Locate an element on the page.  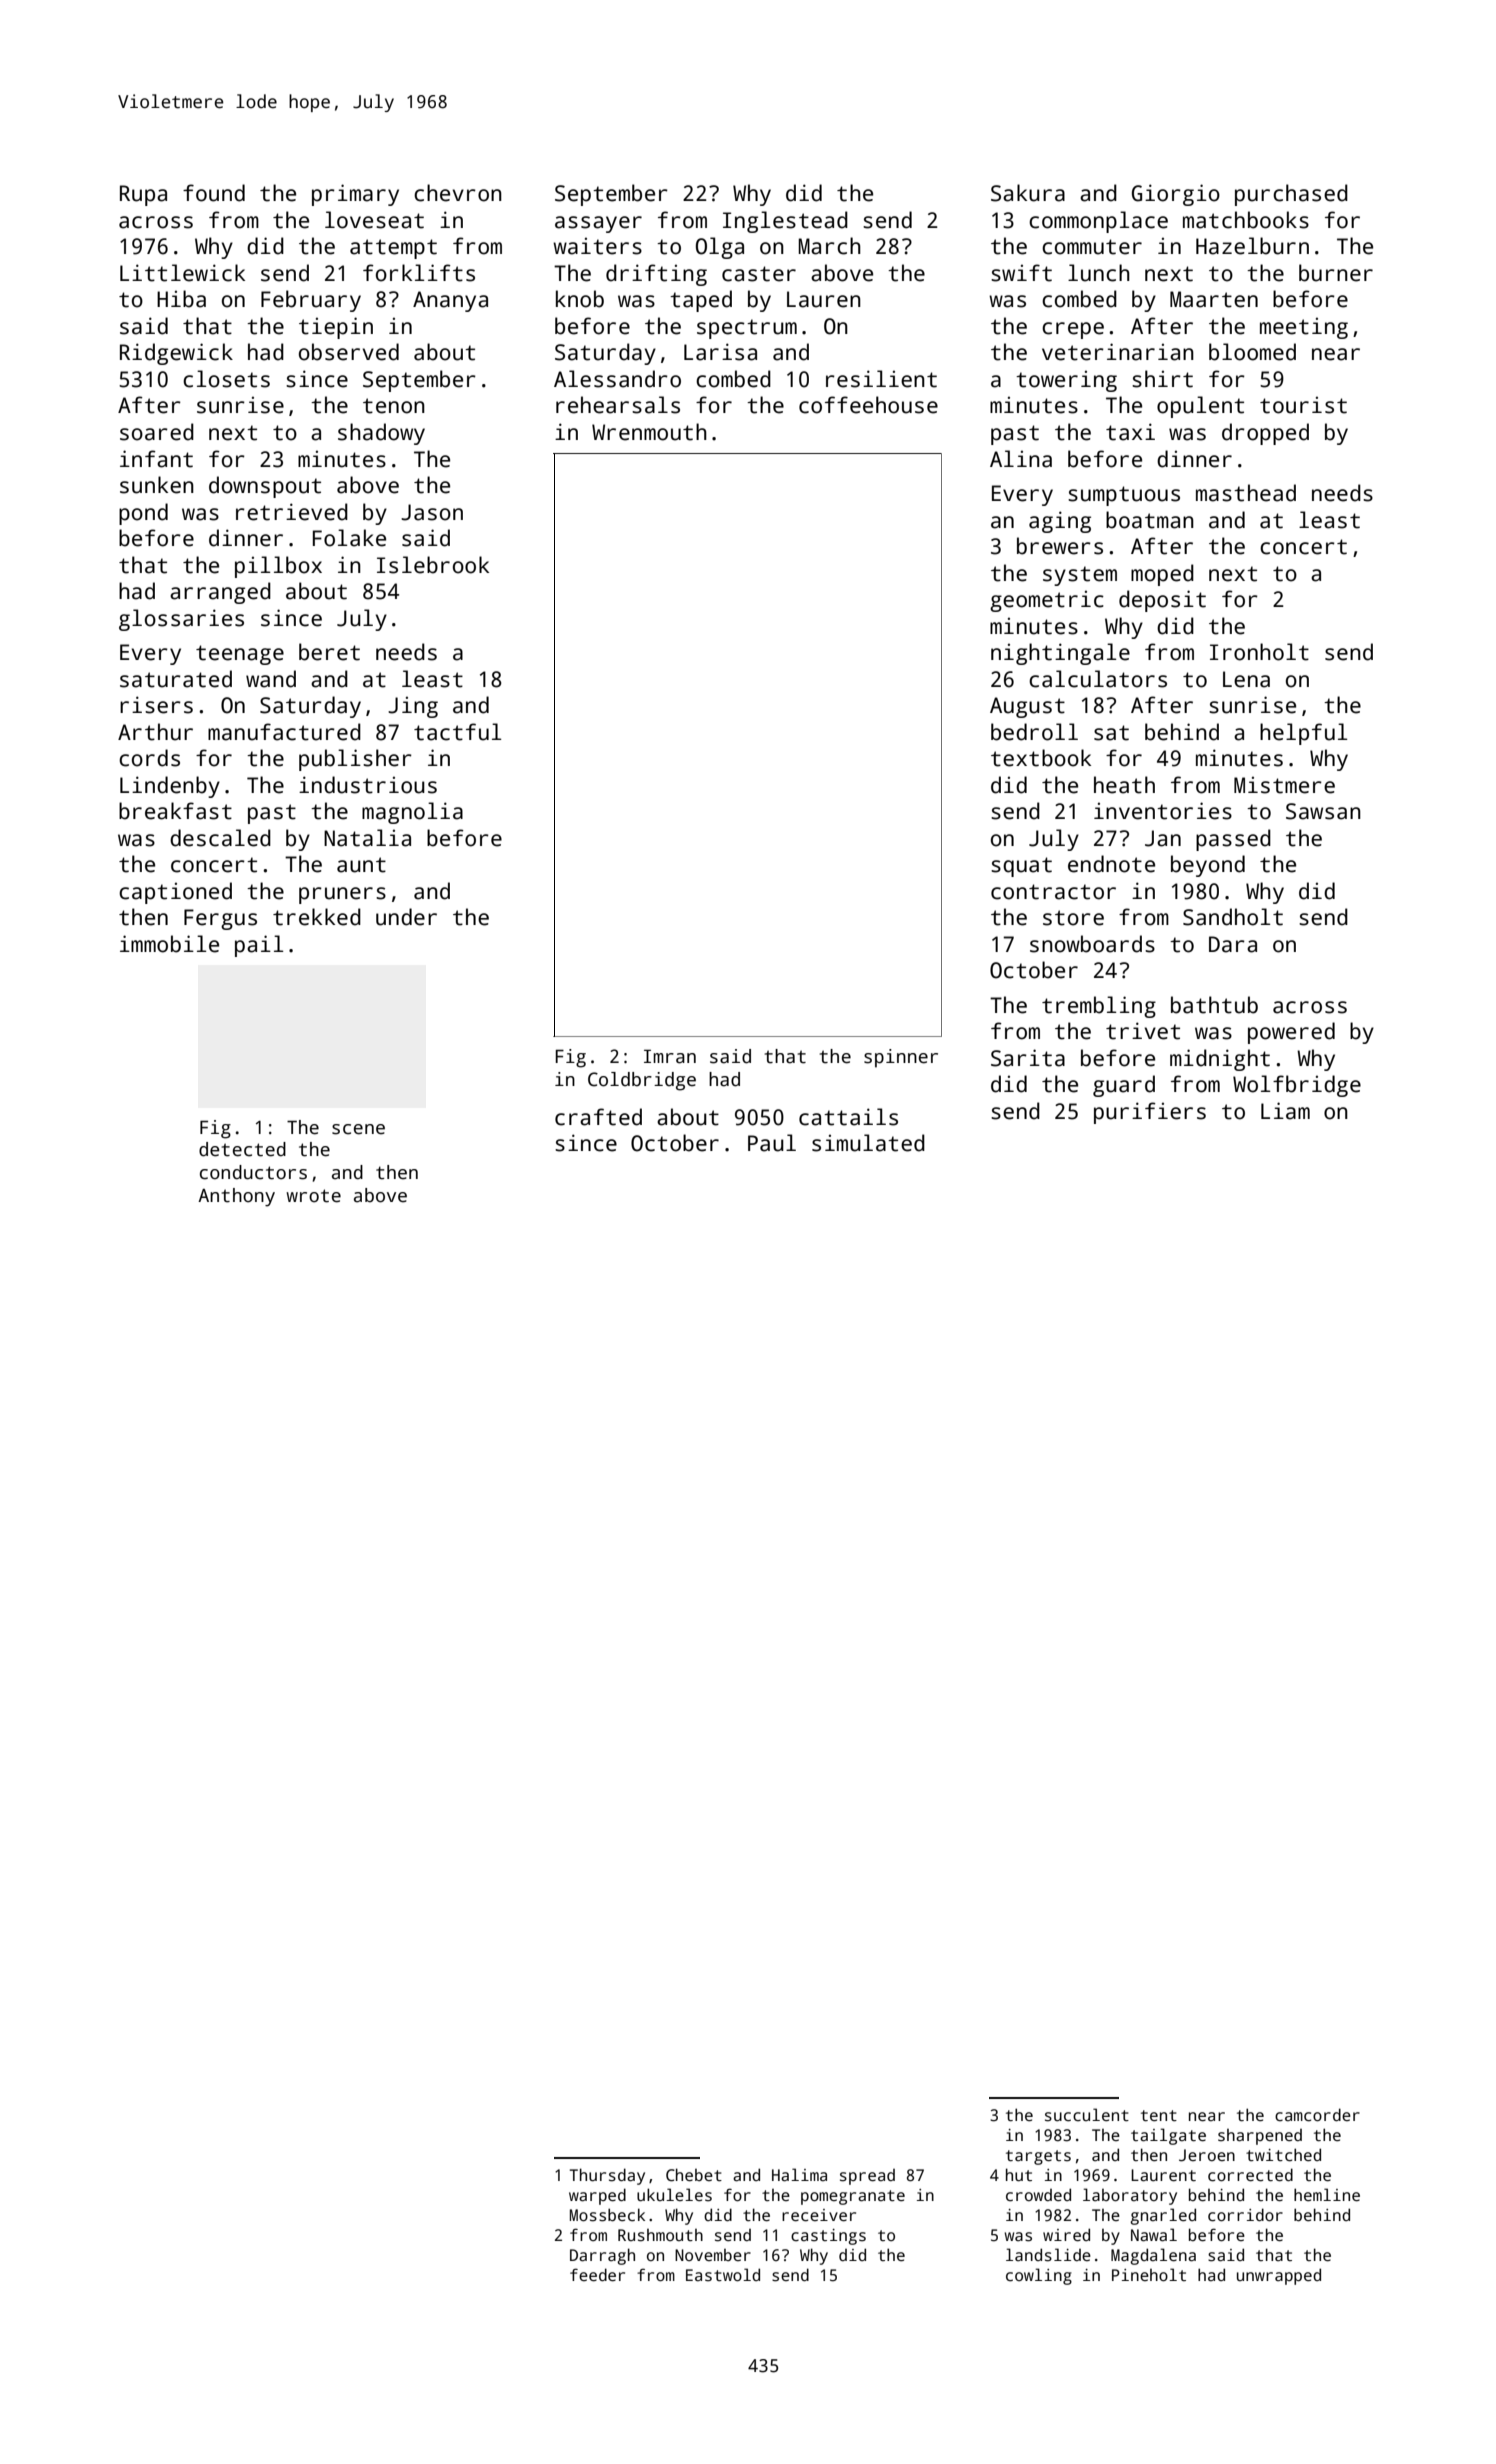
Chebet is located at coordinates (694, 2175).
